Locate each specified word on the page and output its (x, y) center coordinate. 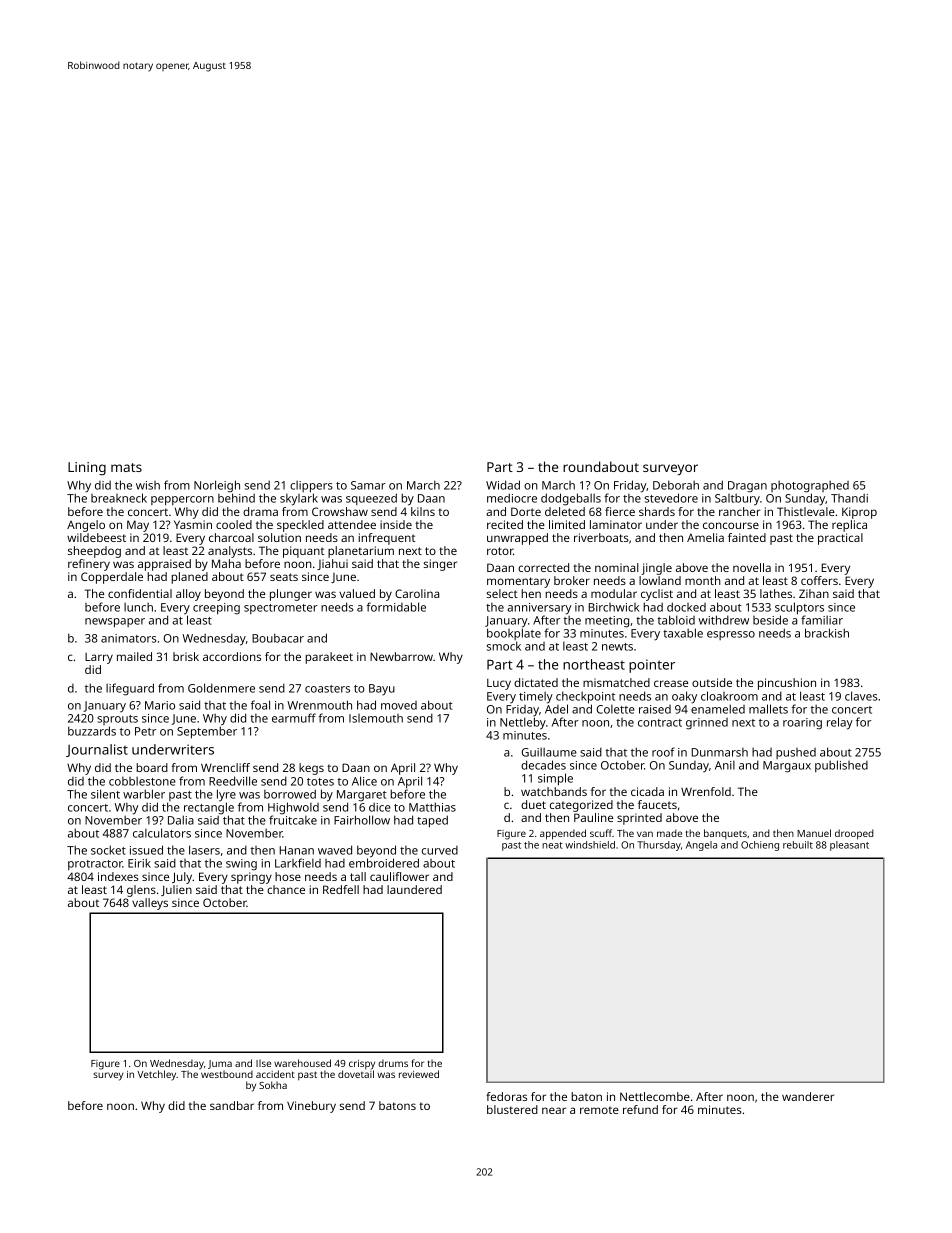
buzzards (92, 731)
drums (393, 1063)
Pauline (593, 817)
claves (861, 696)
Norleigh (217, 486)
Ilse (263, 1063)
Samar (368, 485)
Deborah (676, 485)
